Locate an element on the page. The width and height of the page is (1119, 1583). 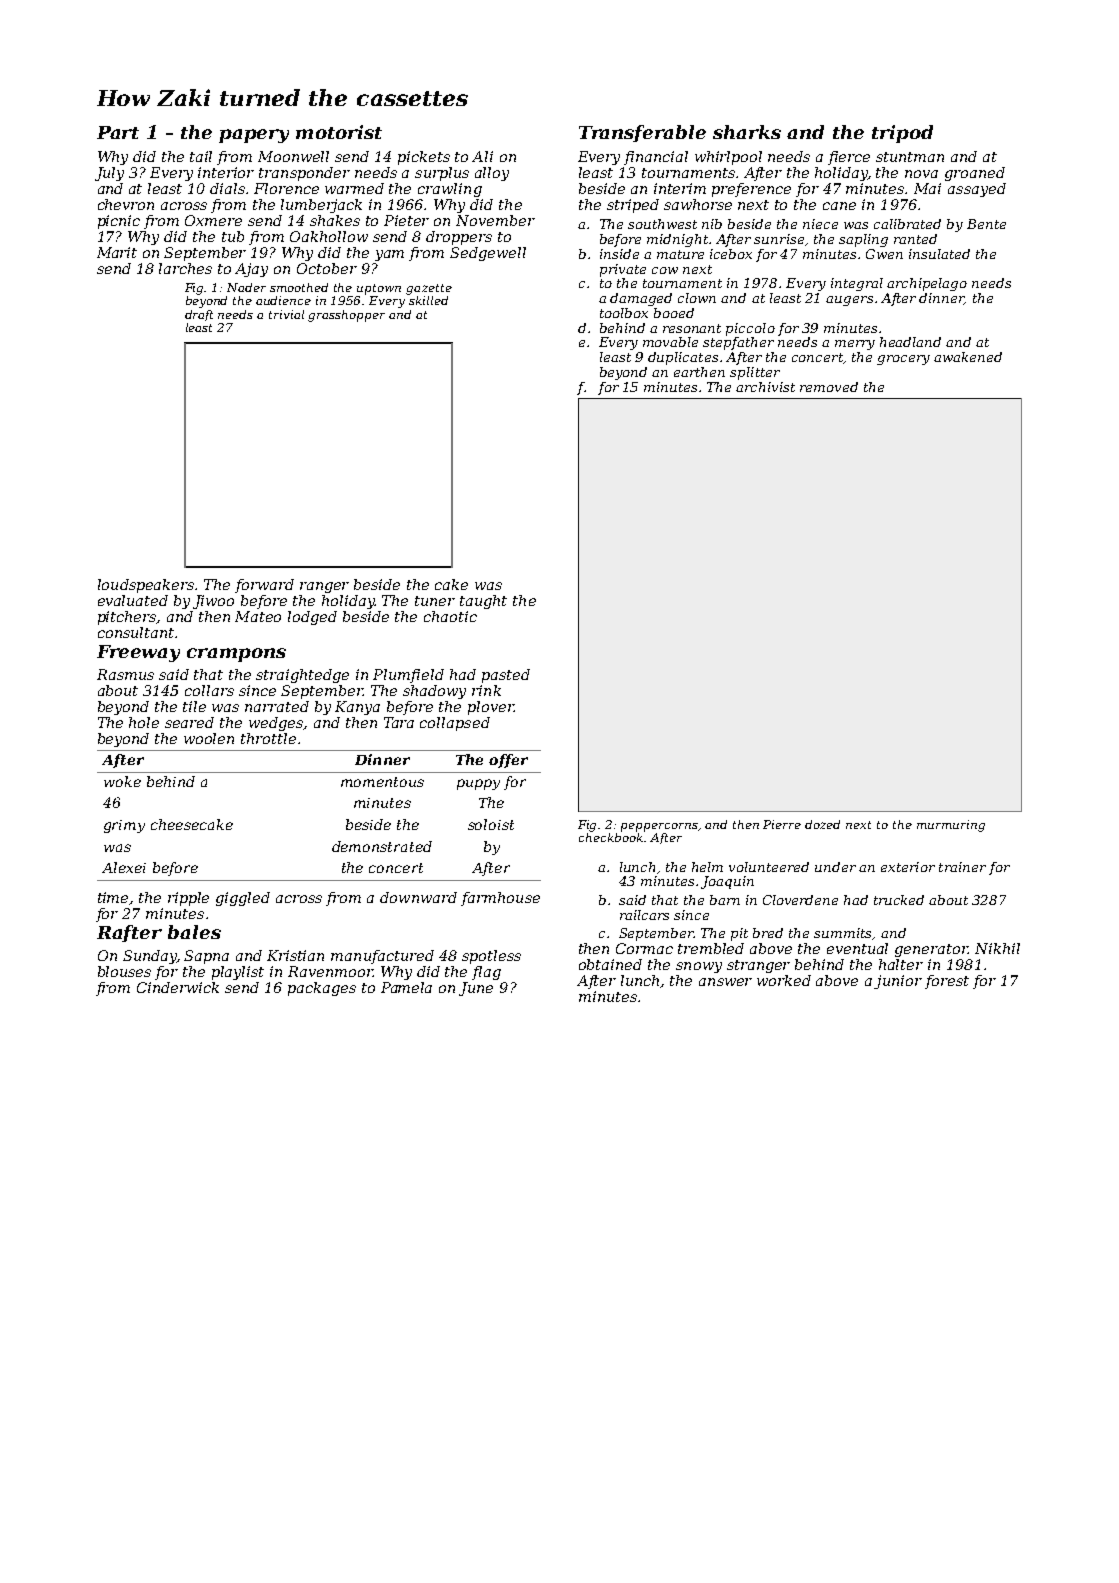
June is located at coordinates (476, 989).
